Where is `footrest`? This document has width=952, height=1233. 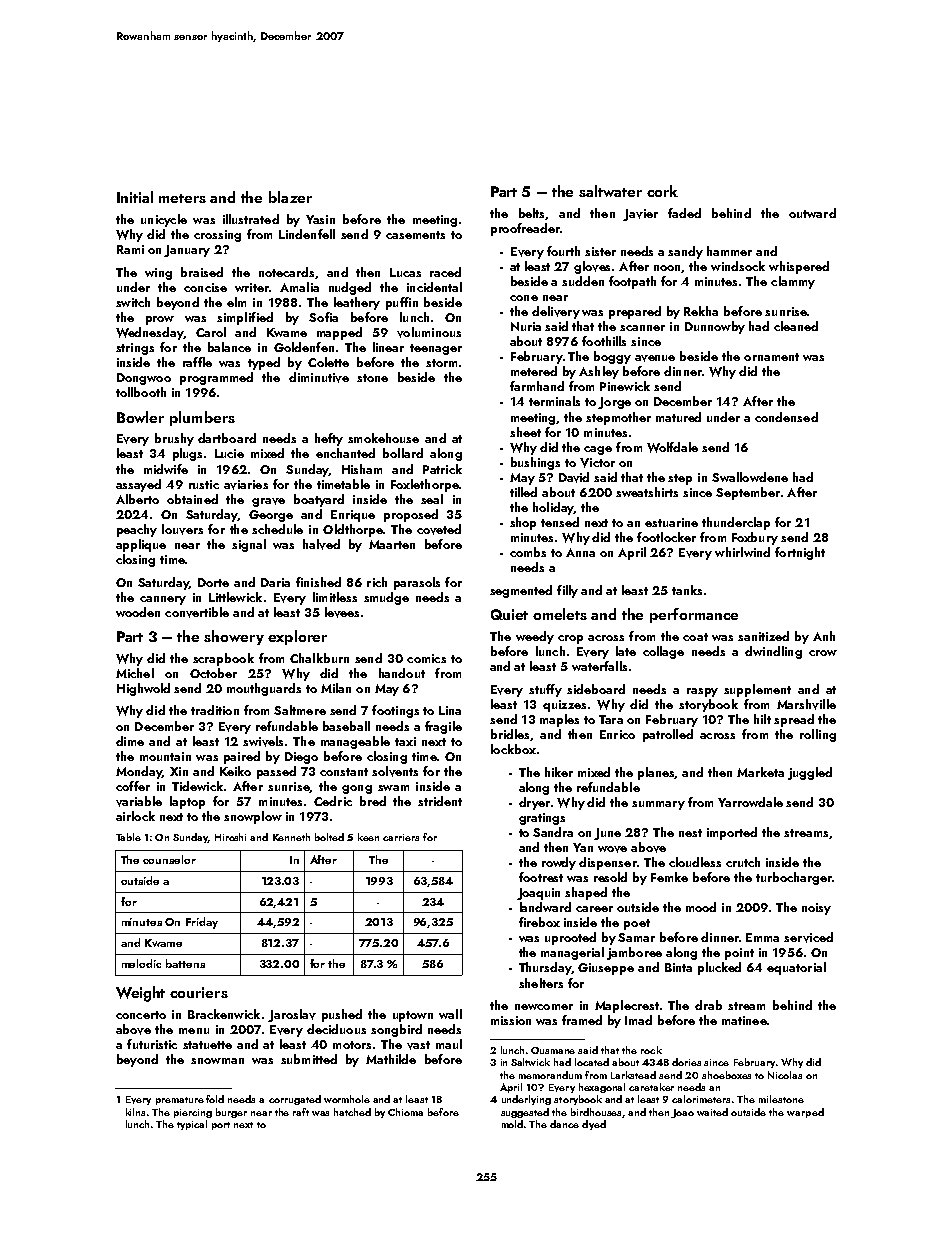
footrest is located at coordinates (541, 877).
